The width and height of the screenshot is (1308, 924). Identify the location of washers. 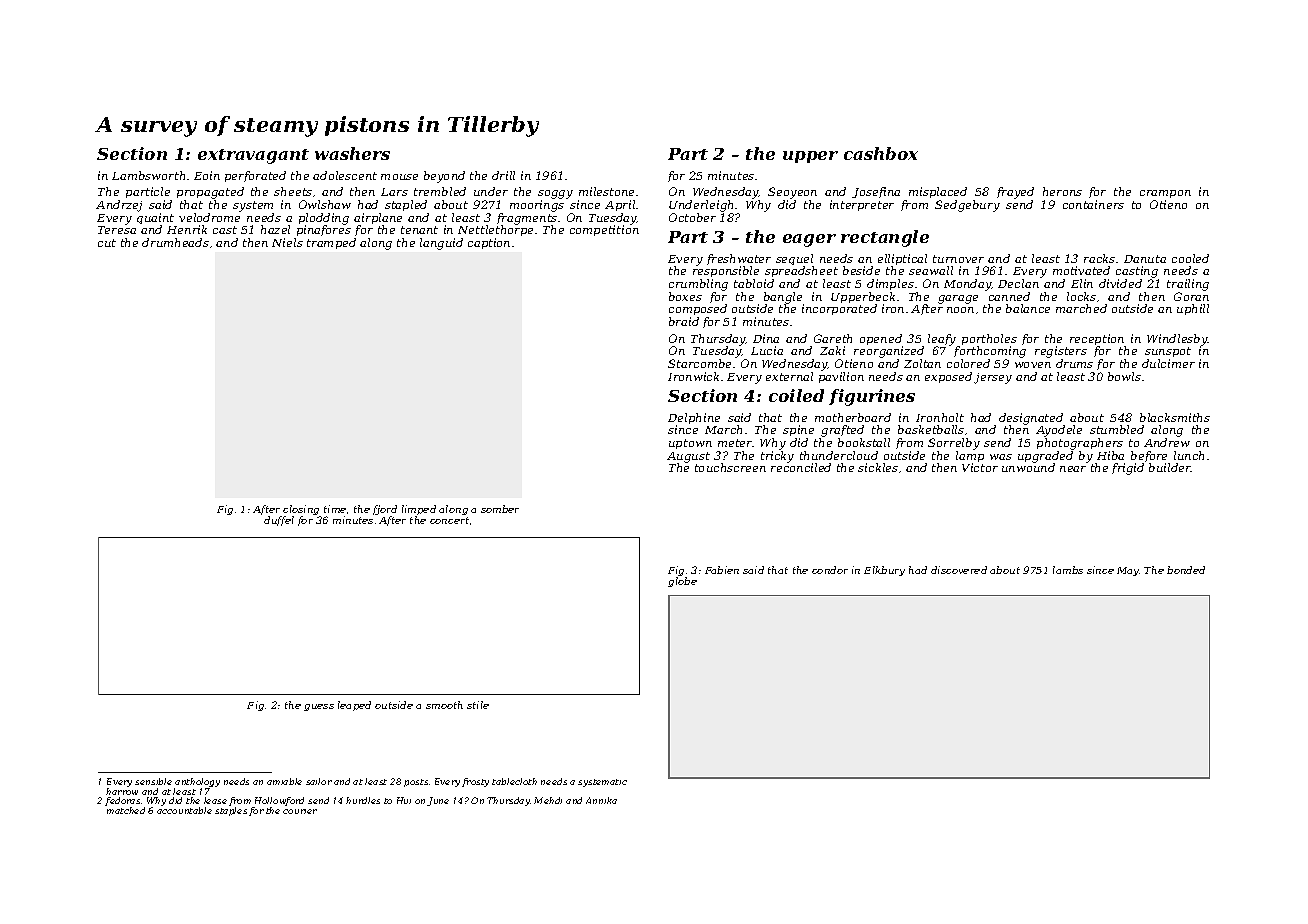
(352, 153).
